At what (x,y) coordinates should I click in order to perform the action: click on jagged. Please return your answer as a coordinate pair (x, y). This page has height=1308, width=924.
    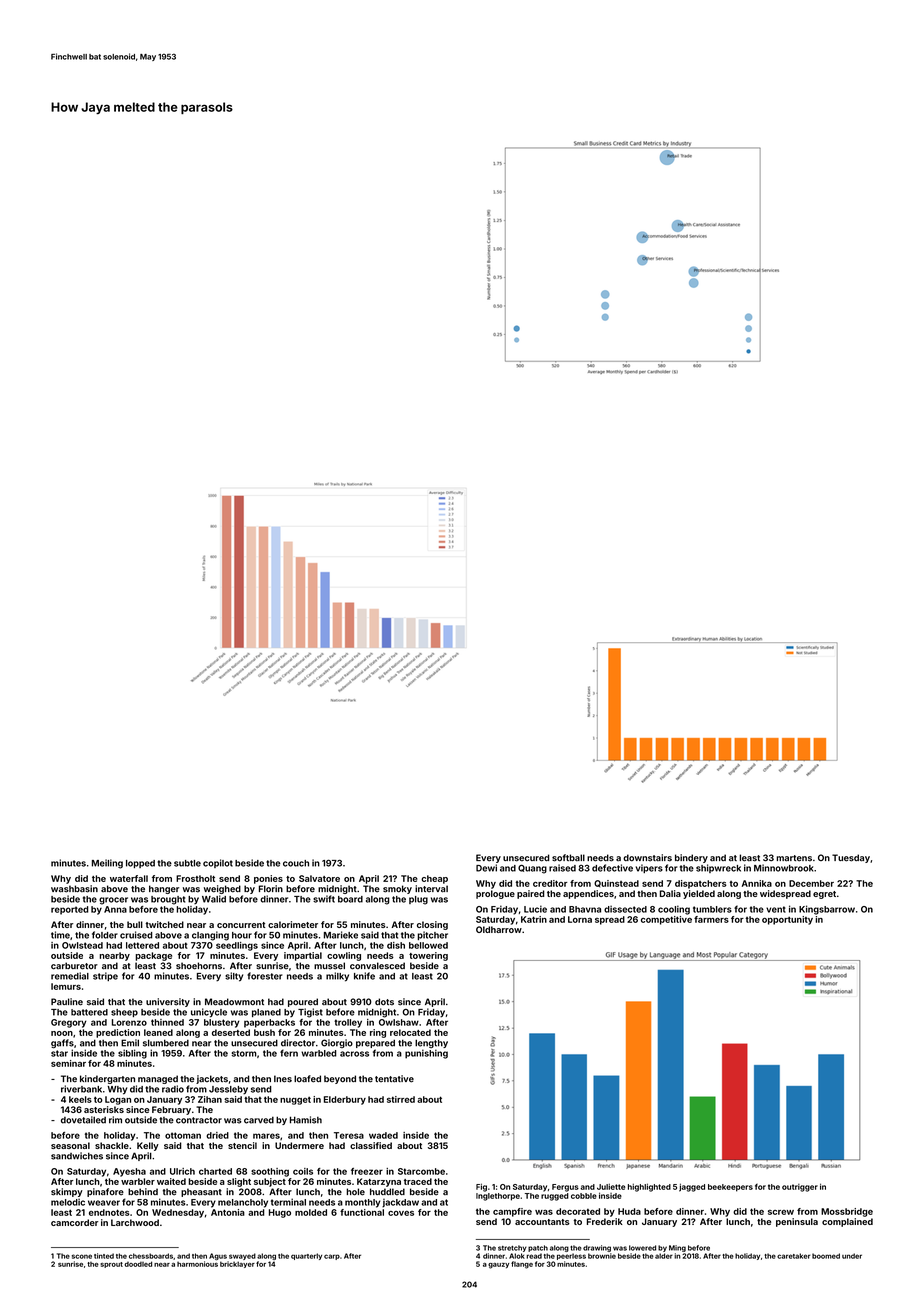
    Looking at the image, I should click on (692, 1187).
